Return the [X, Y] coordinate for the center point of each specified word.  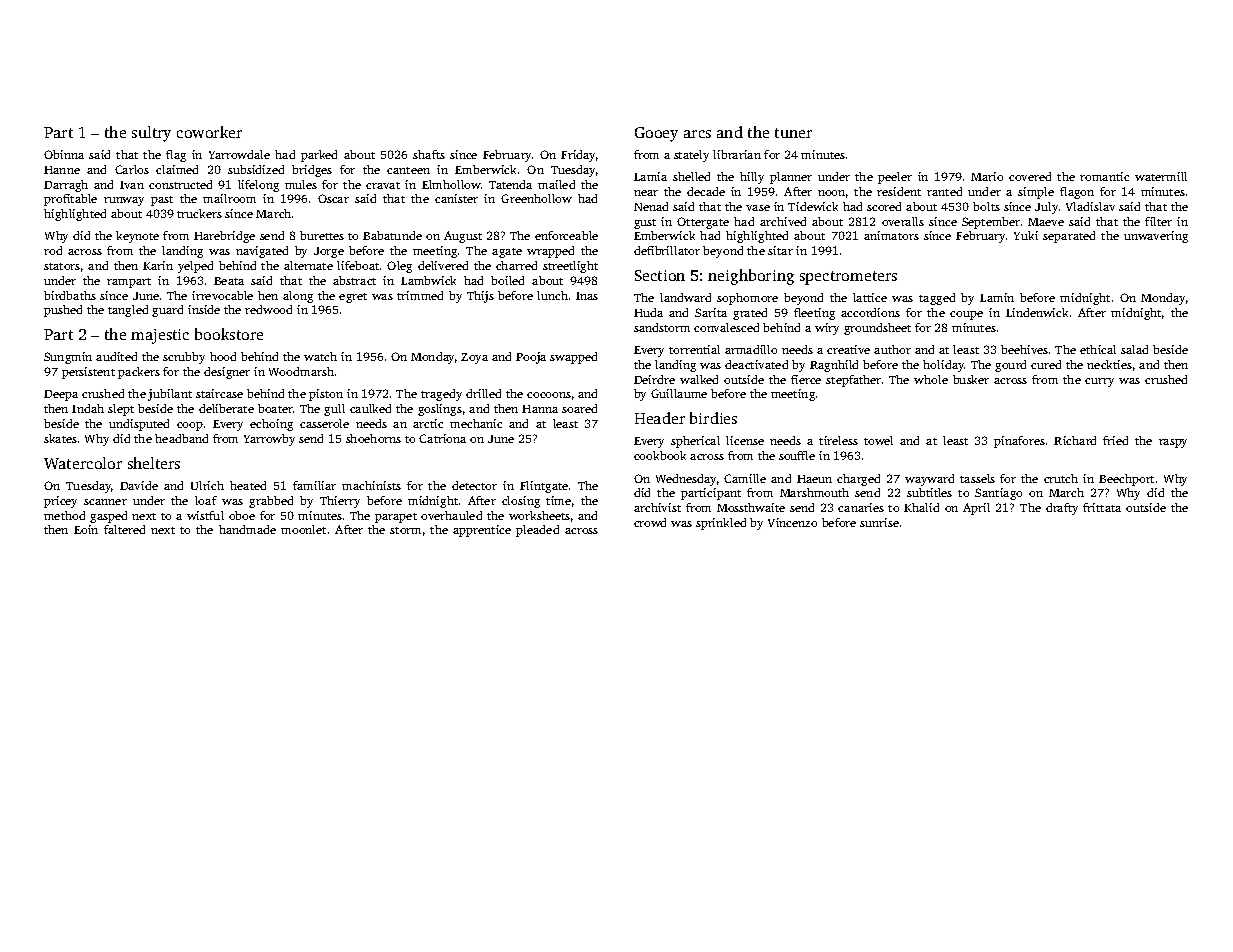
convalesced [726, 327]
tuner [793, 133]
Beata [229, 281]
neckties [1109, 364]
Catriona [442, 438]
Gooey [656, 134]
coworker [209, 132]
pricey [60, 502]
